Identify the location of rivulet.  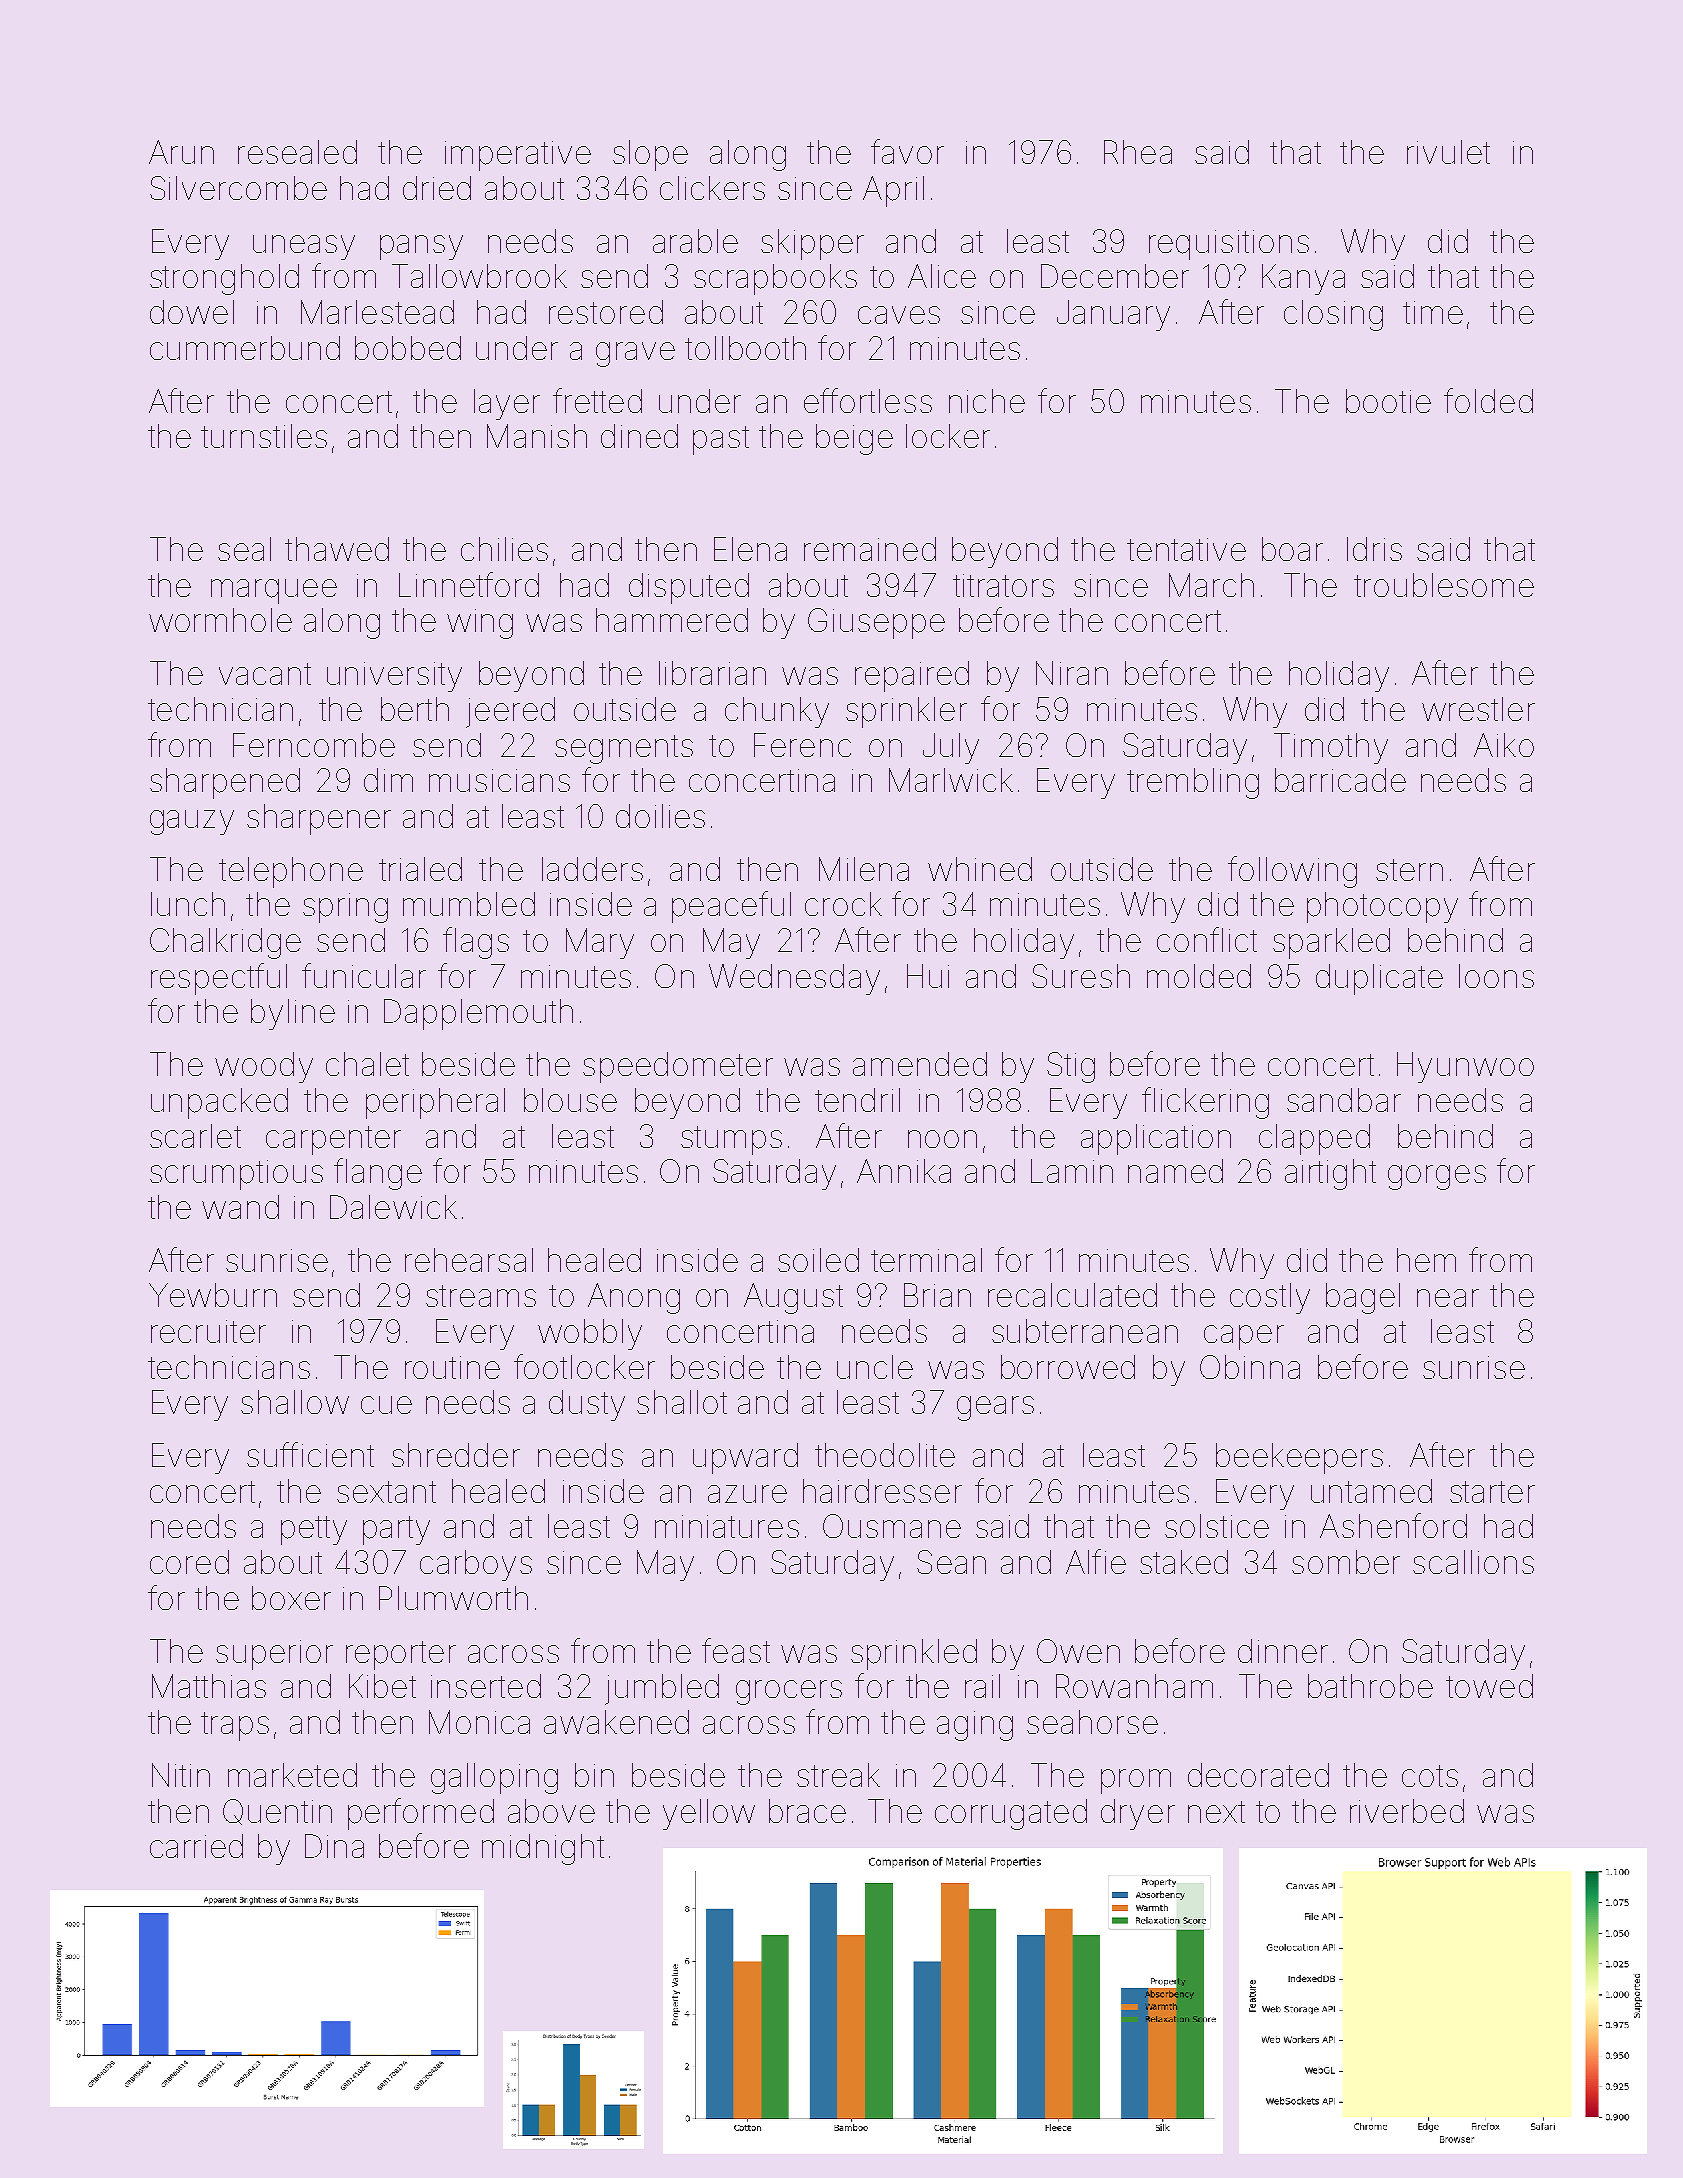
(1448, 152).
